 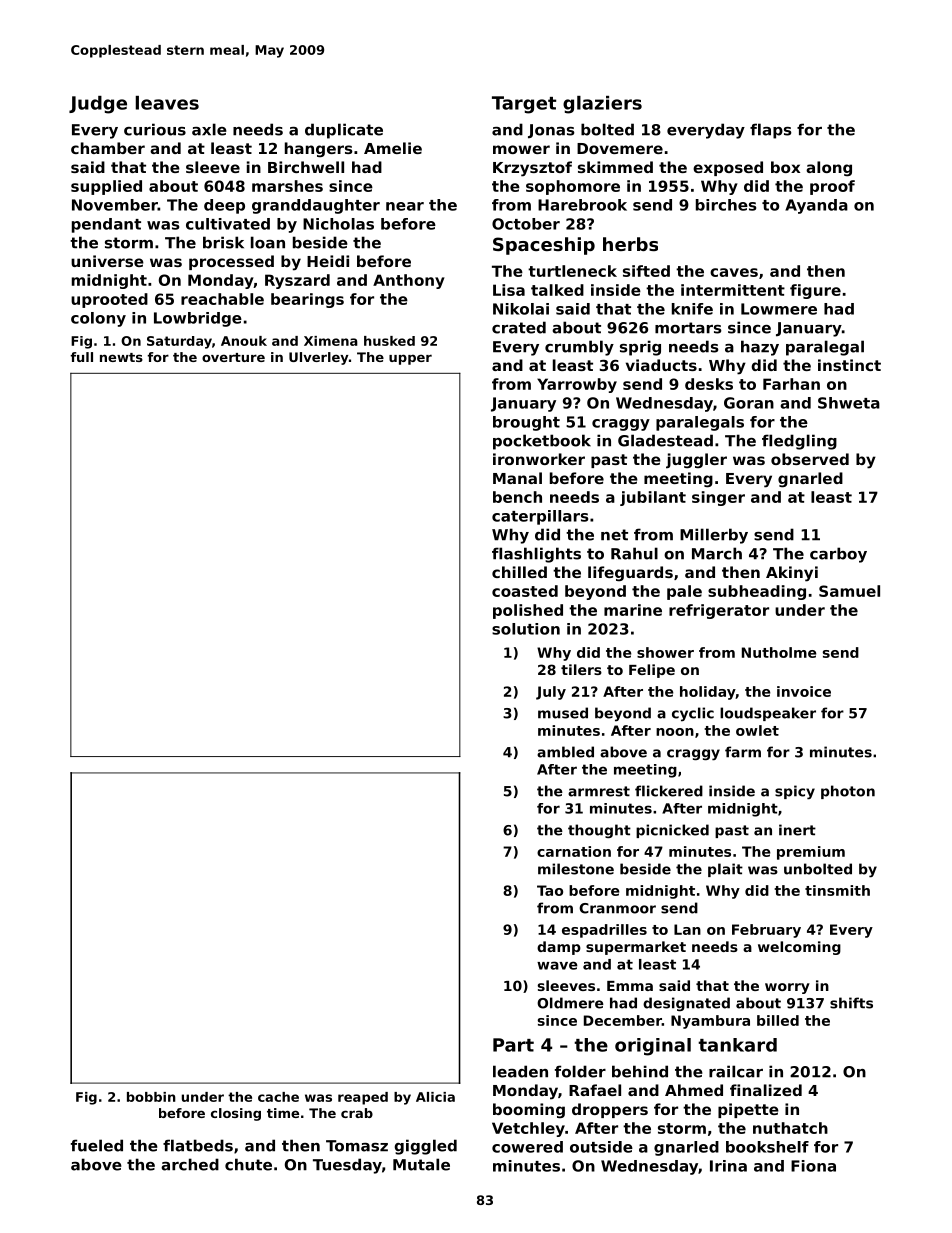 I want to click on chilled, so click(x=519, y=572).
